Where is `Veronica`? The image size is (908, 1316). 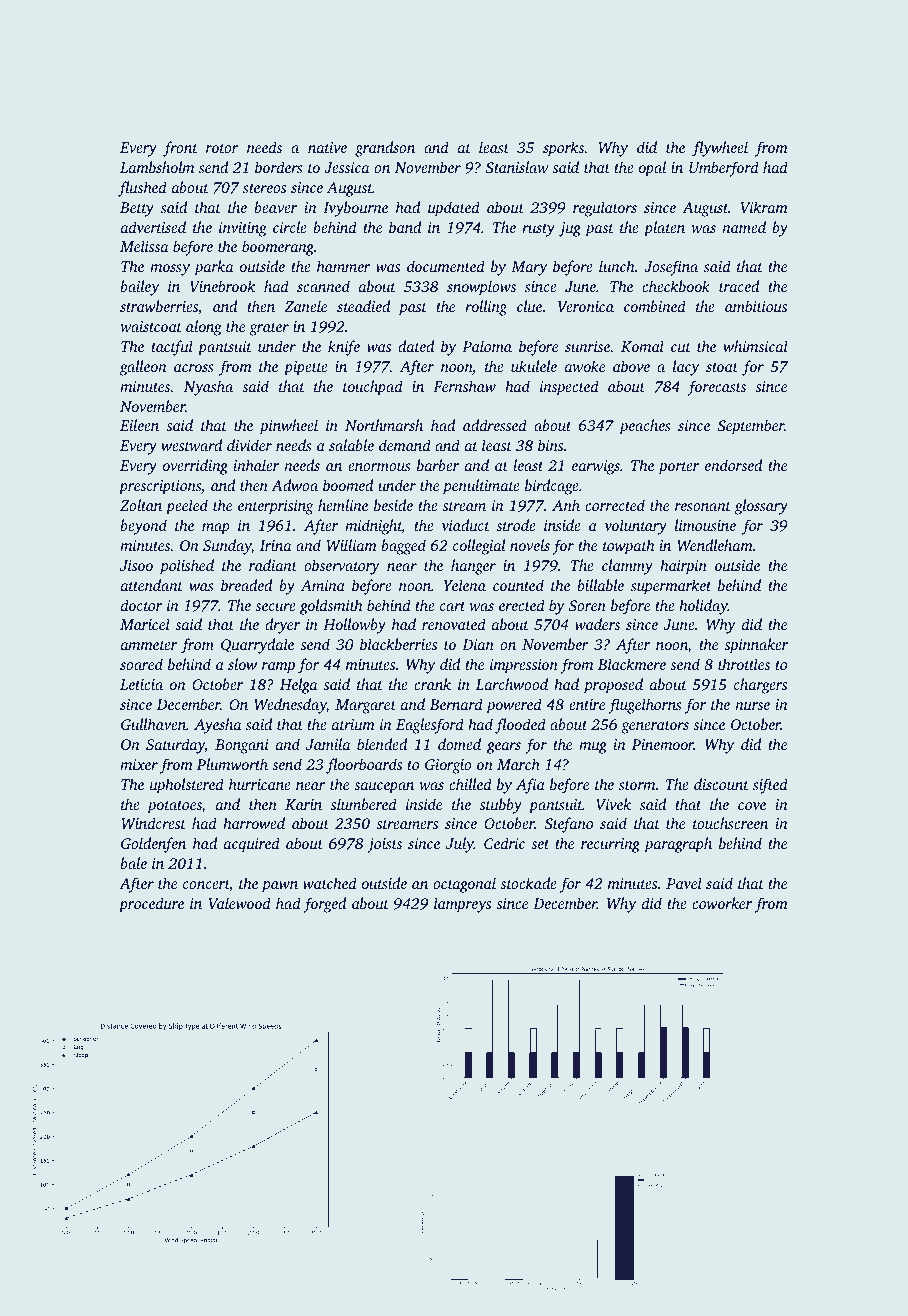
Veronica is located at coordinates (586, 306).
